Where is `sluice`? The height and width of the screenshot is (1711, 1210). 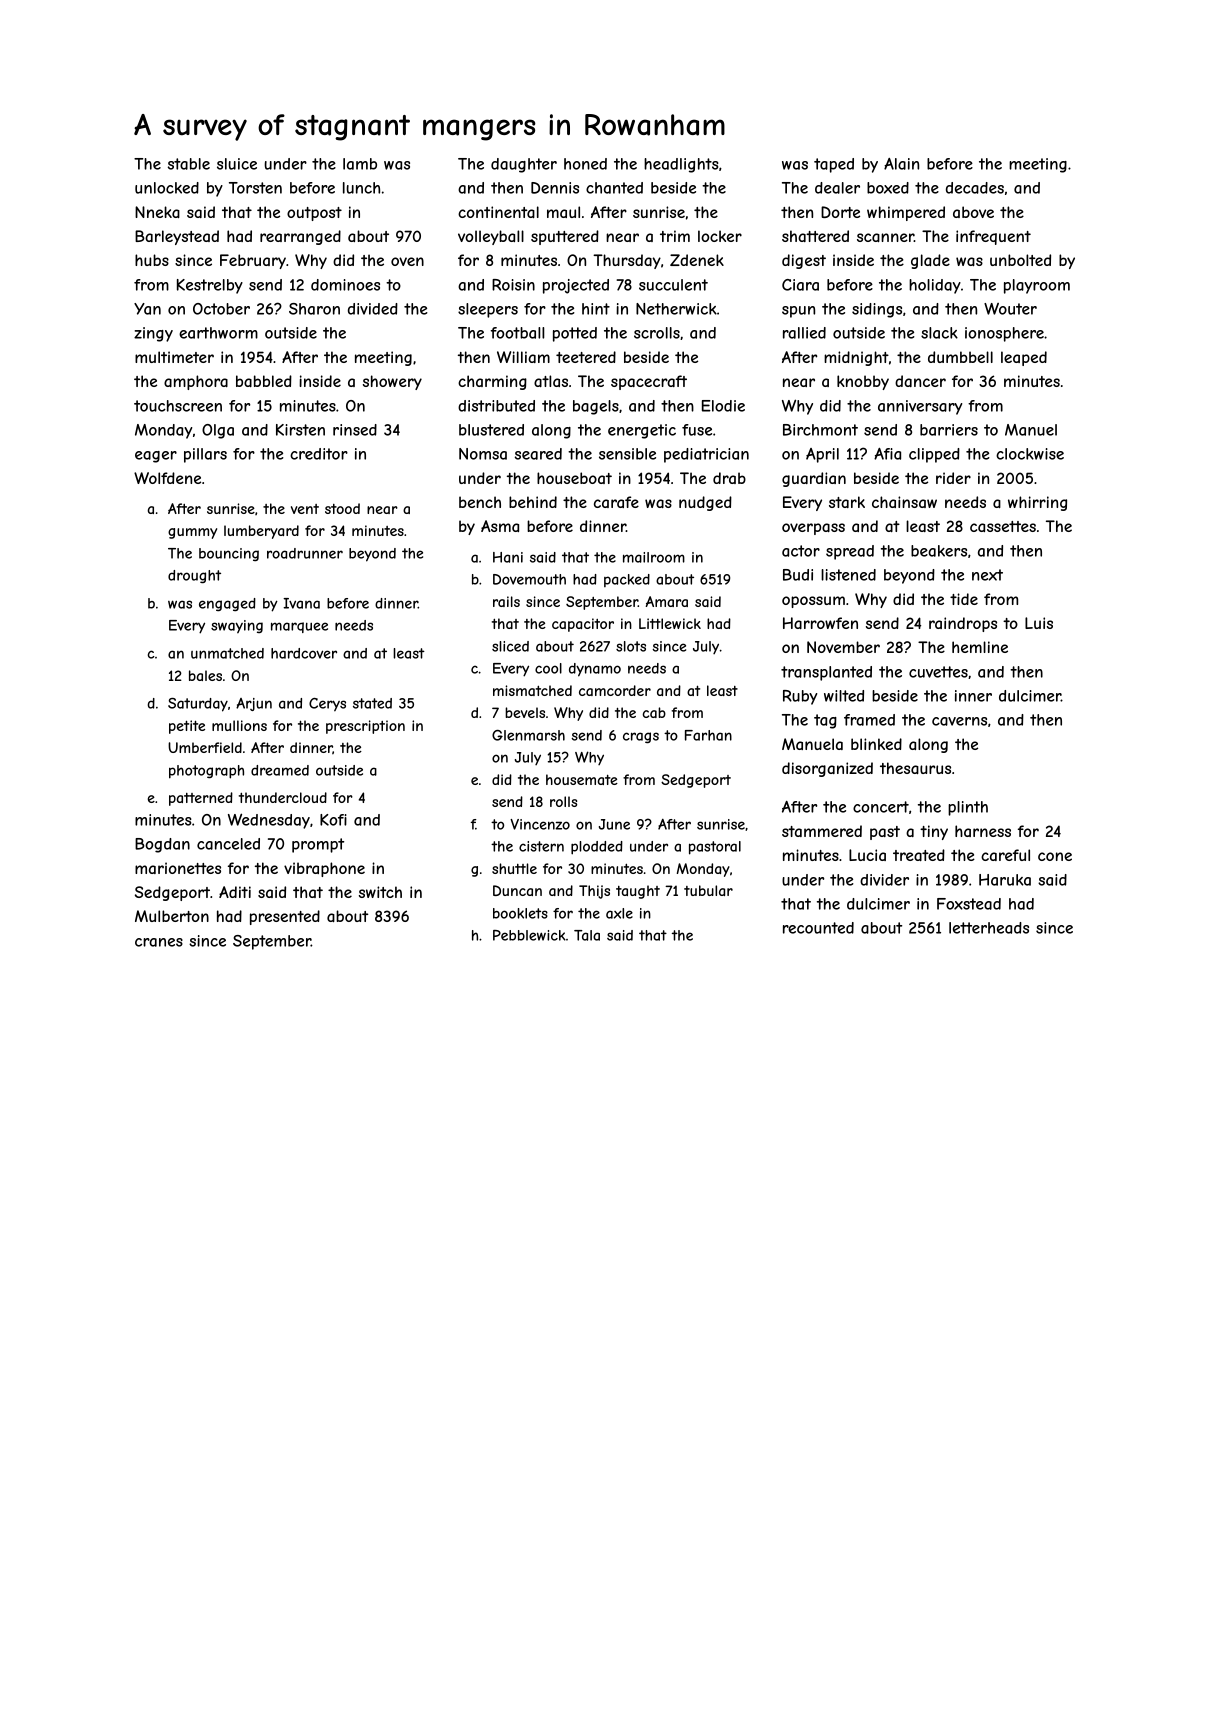
sluice is located at coordinates (237, 164).
